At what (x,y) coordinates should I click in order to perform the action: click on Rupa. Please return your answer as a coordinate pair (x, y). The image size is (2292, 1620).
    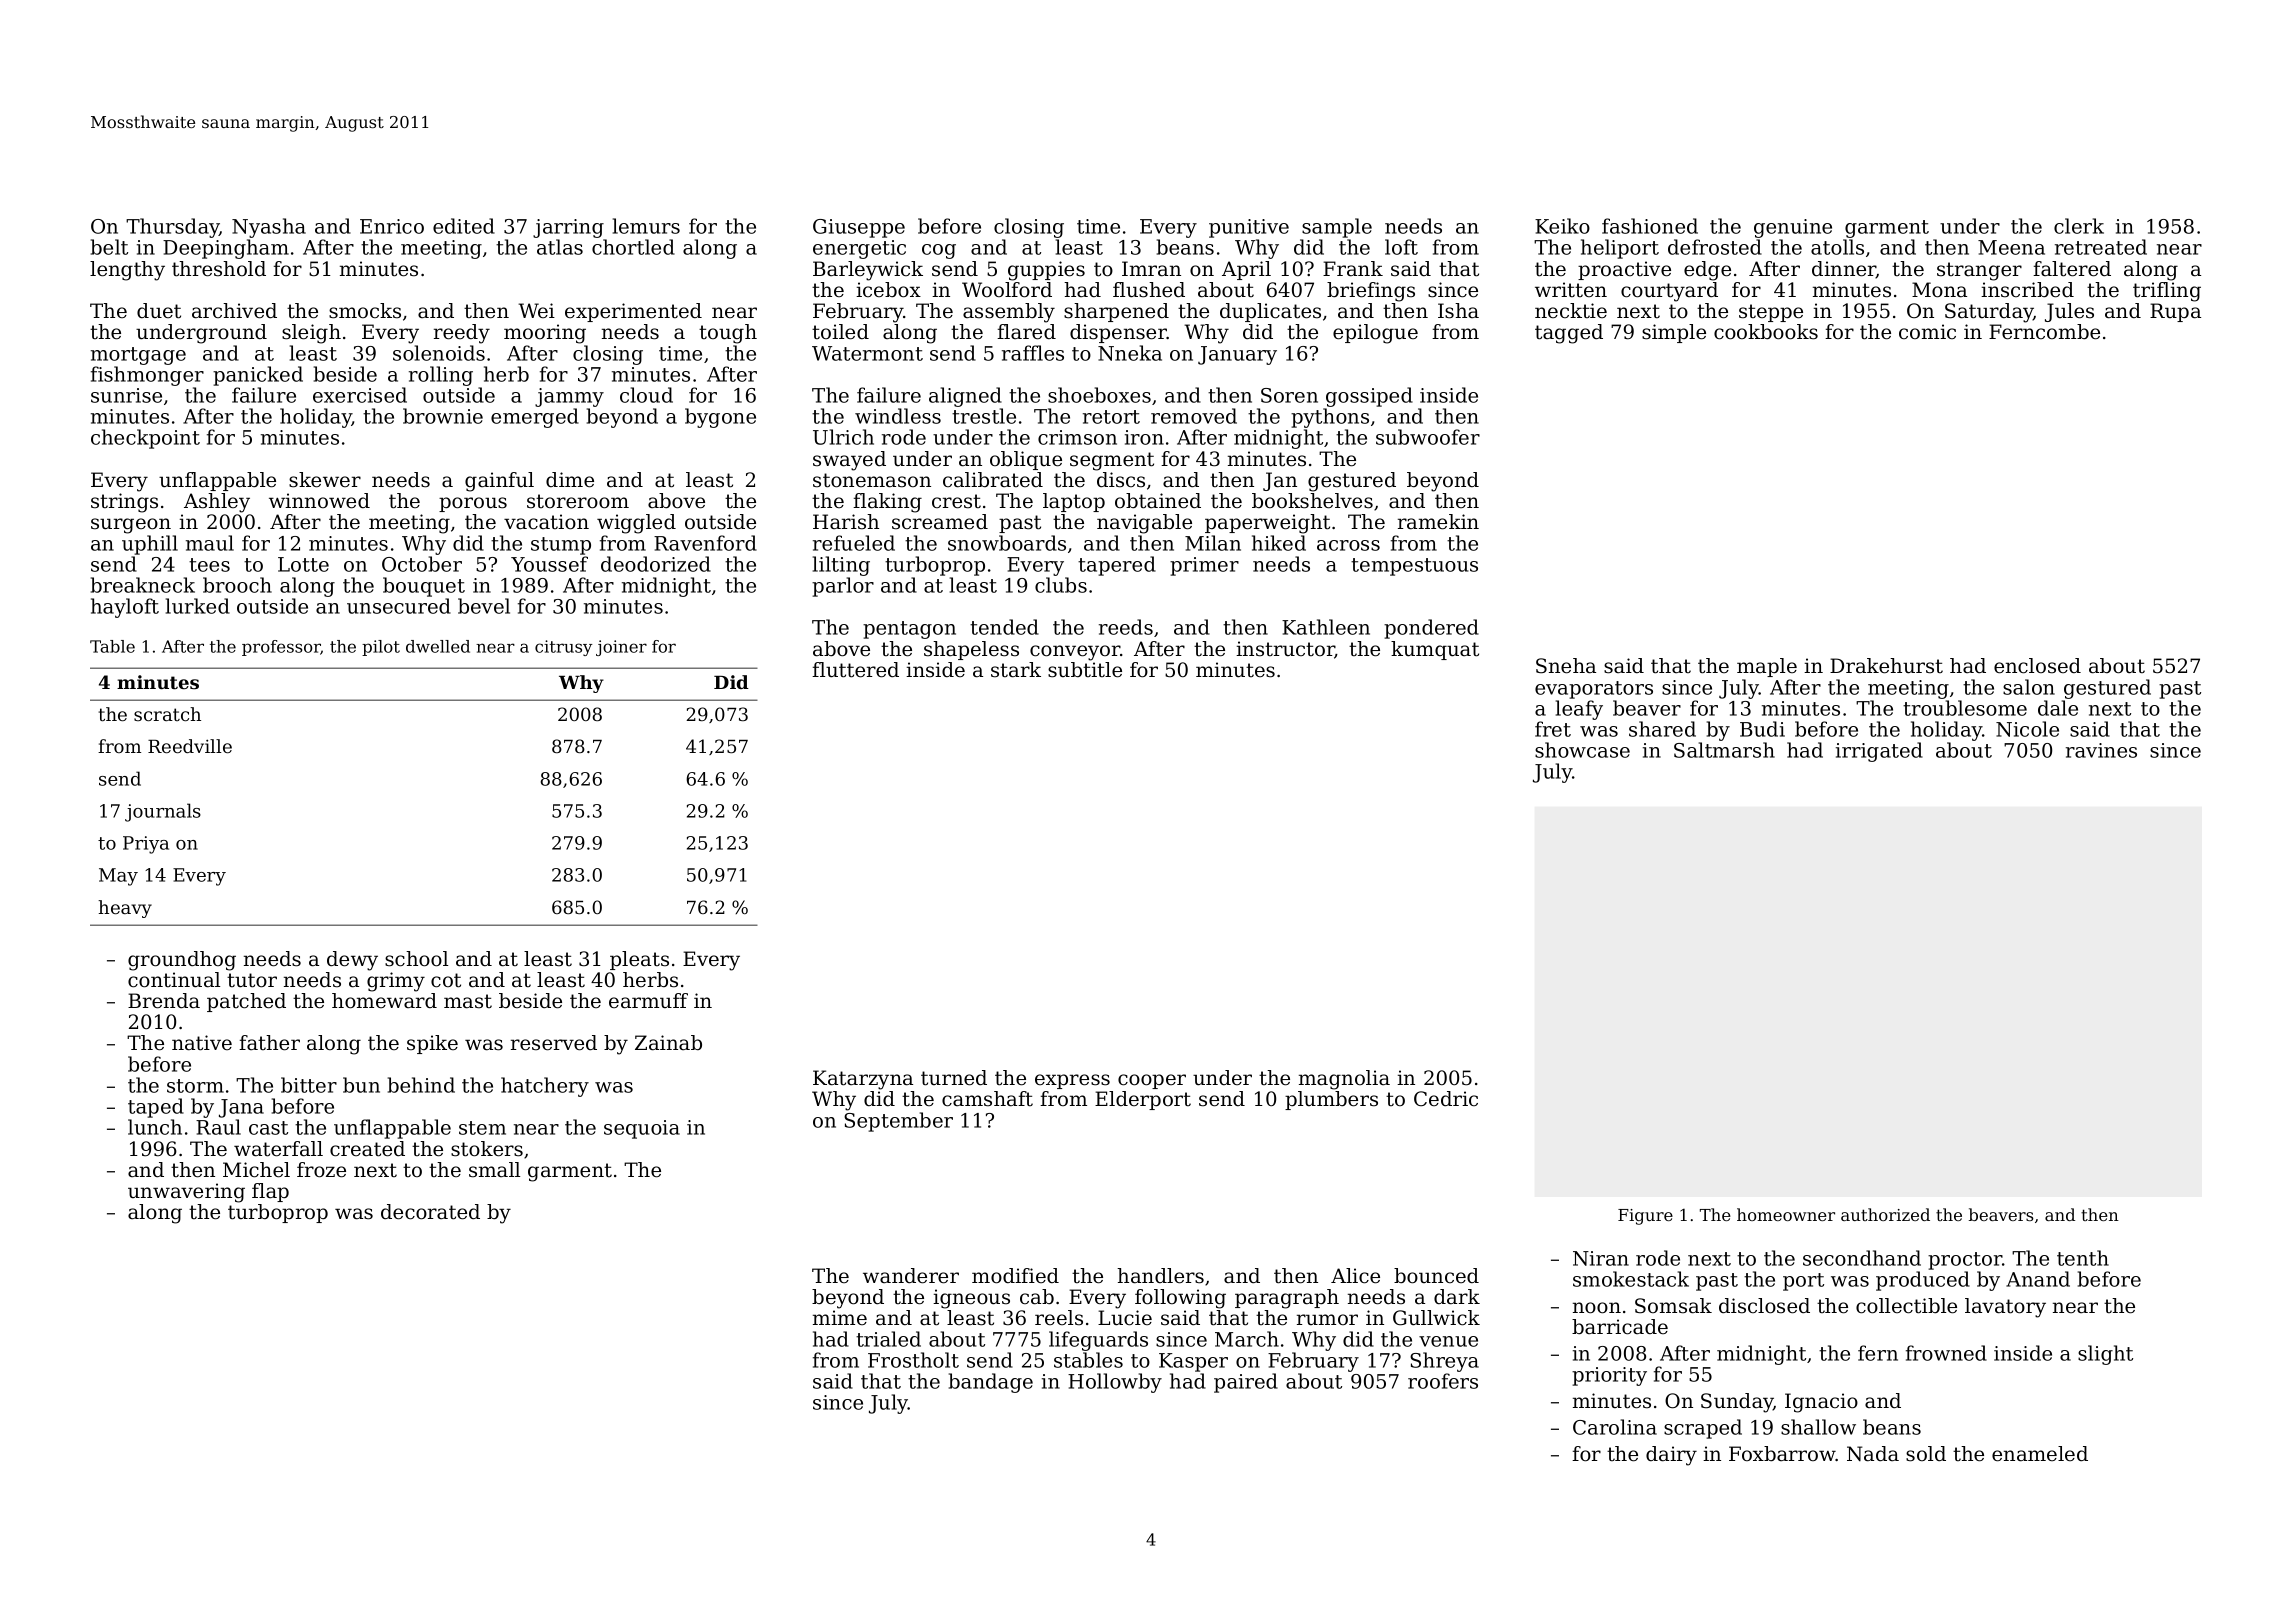
    Looking at the image, I should click on (2175, 312).
